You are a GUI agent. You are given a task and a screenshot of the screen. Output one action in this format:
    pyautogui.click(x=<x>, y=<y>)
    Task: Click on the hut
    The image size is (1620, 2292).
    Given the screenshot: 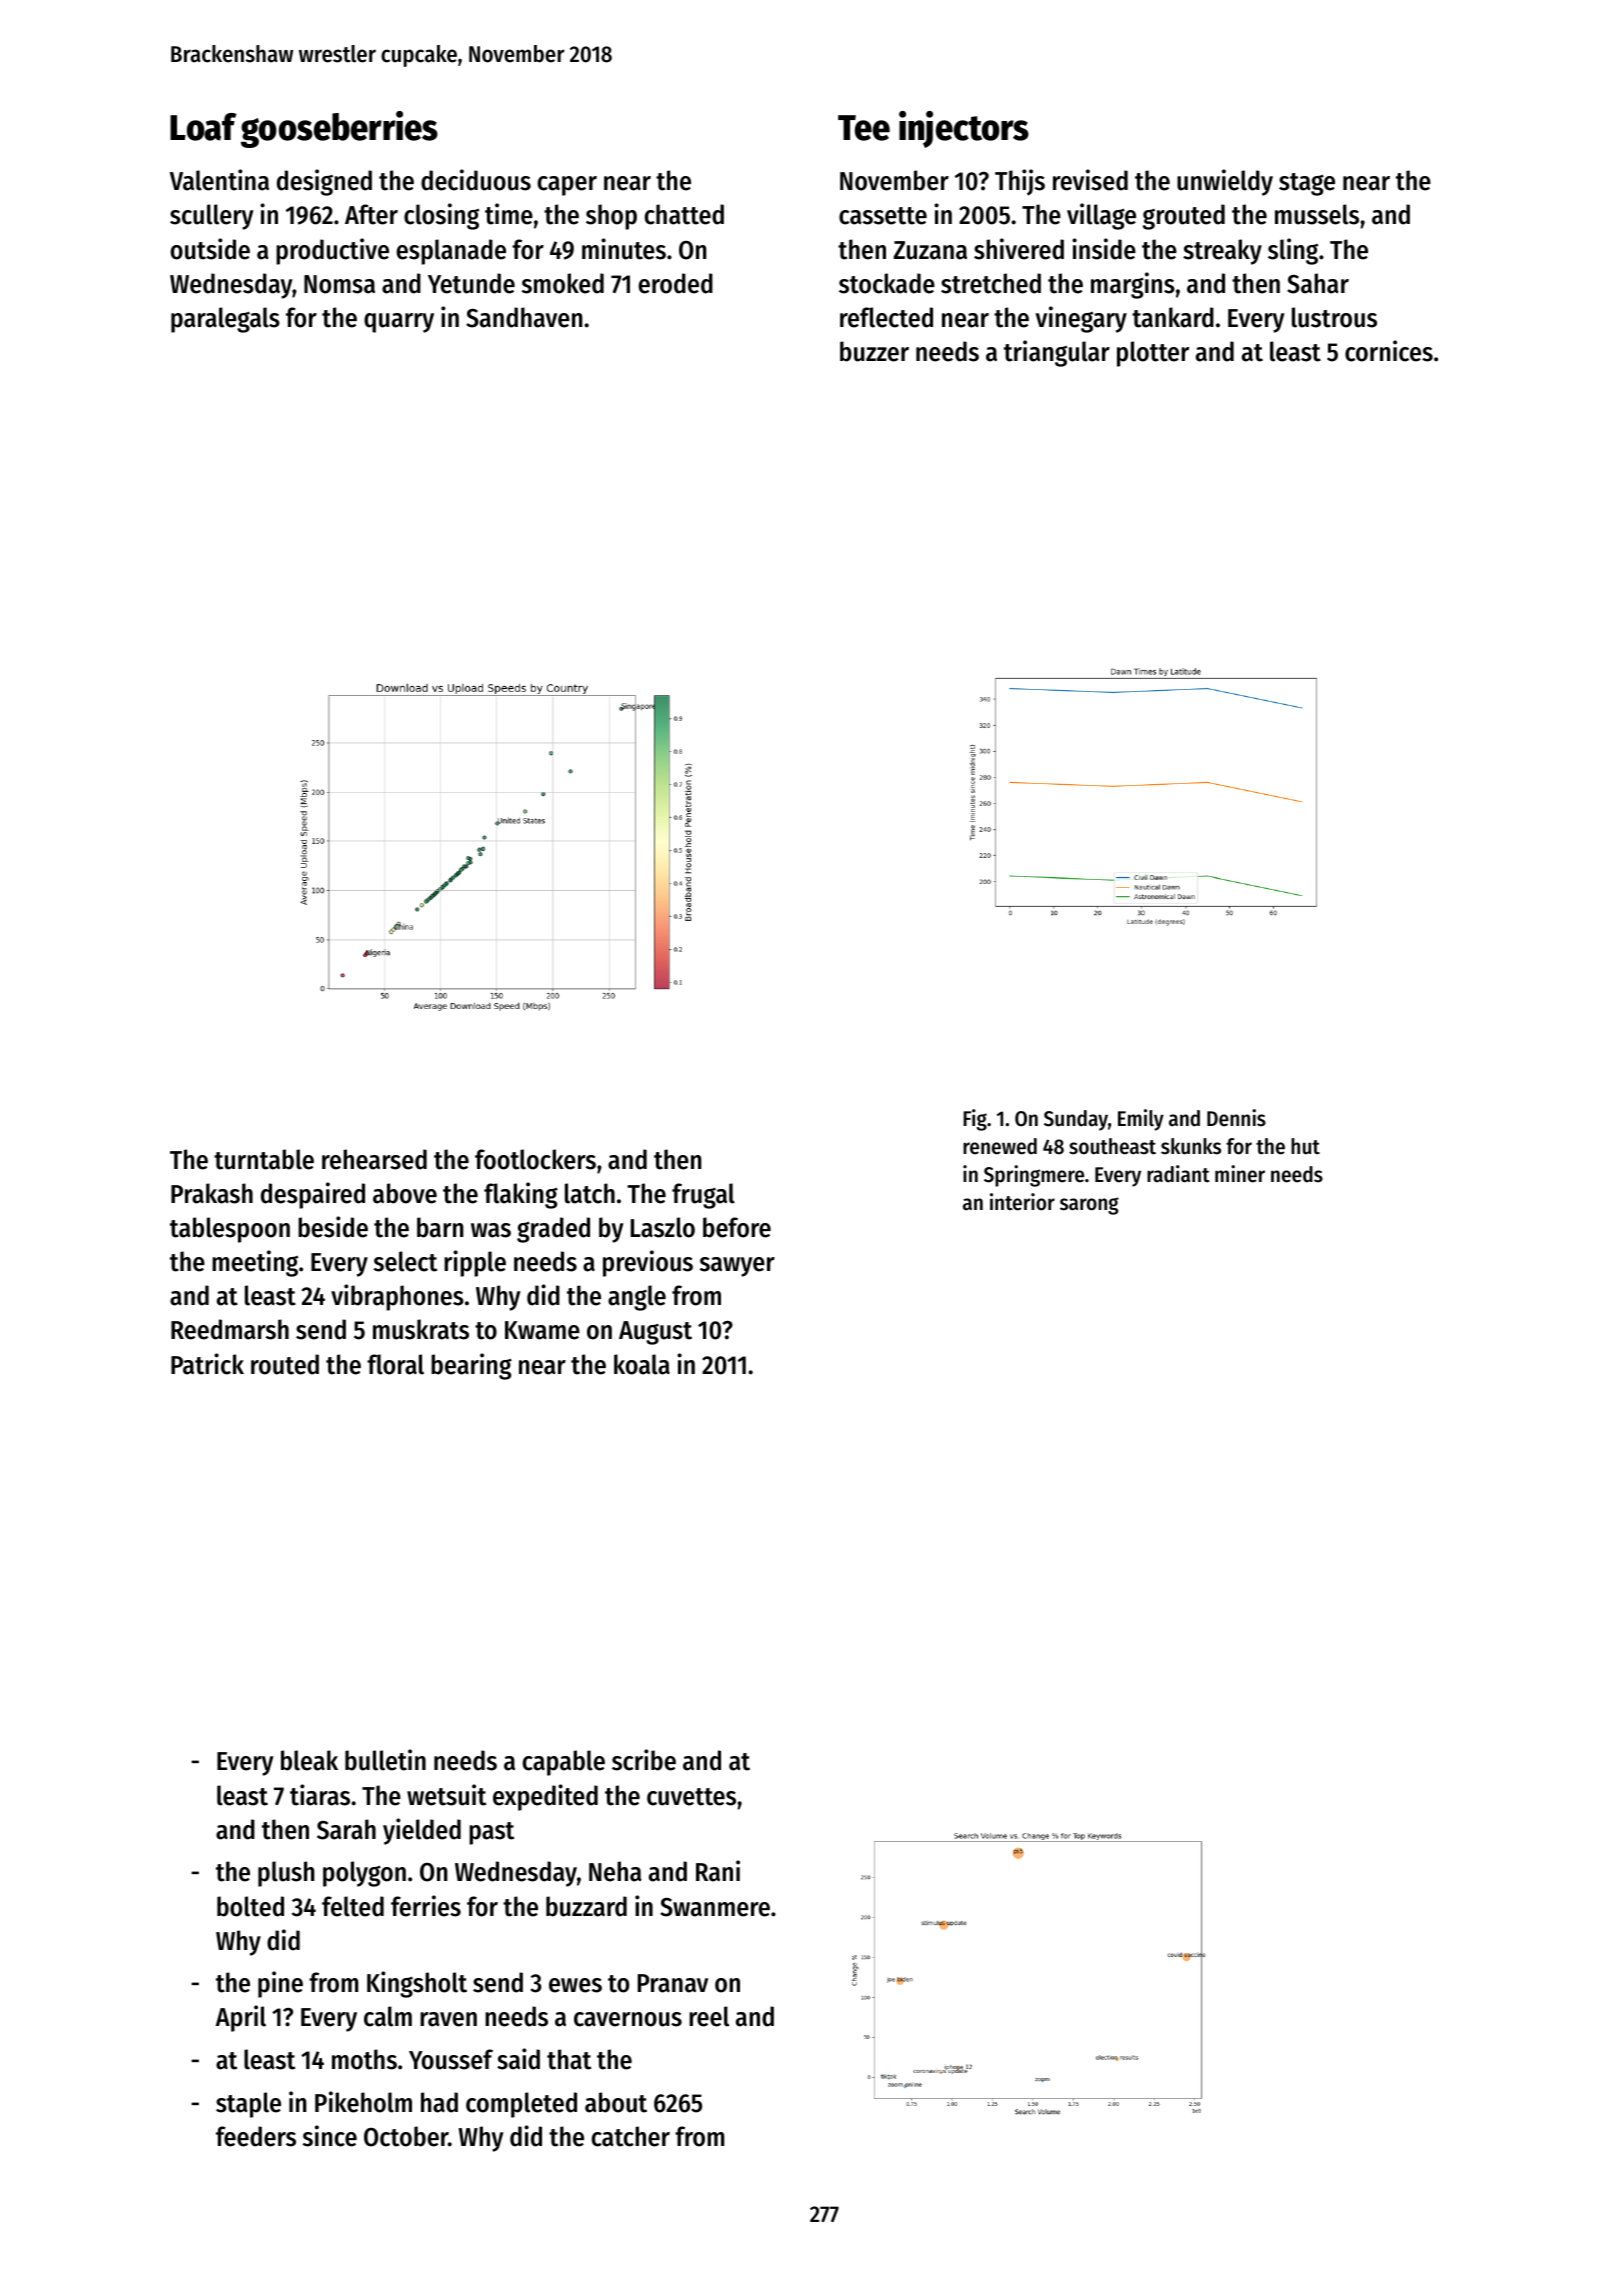 What is the action you would take?
    pyautogui.click(x=1305, y=1146)
